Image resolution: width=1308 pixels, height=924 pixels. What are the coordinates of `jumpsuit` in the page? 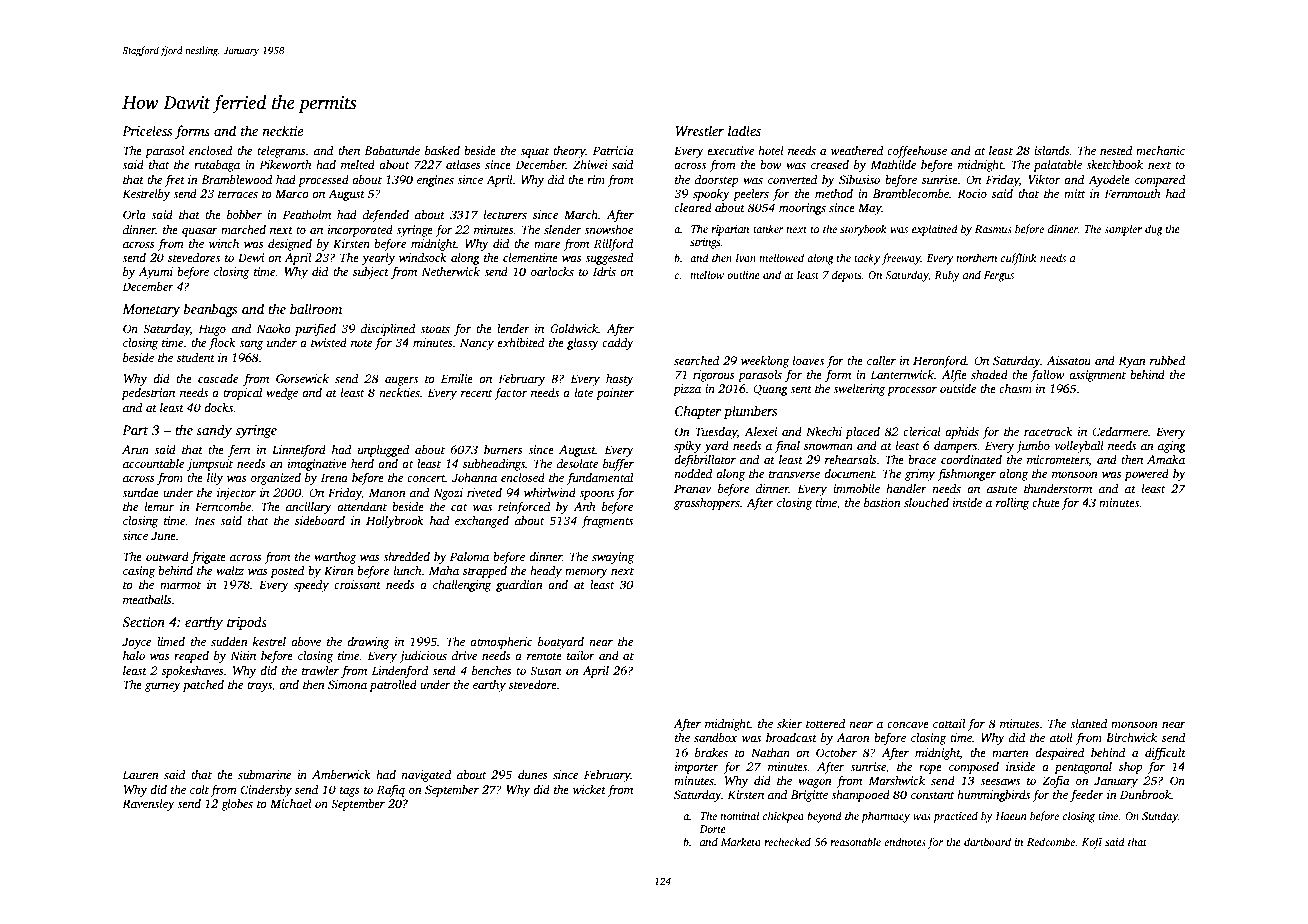 It's located at (210, 465).
